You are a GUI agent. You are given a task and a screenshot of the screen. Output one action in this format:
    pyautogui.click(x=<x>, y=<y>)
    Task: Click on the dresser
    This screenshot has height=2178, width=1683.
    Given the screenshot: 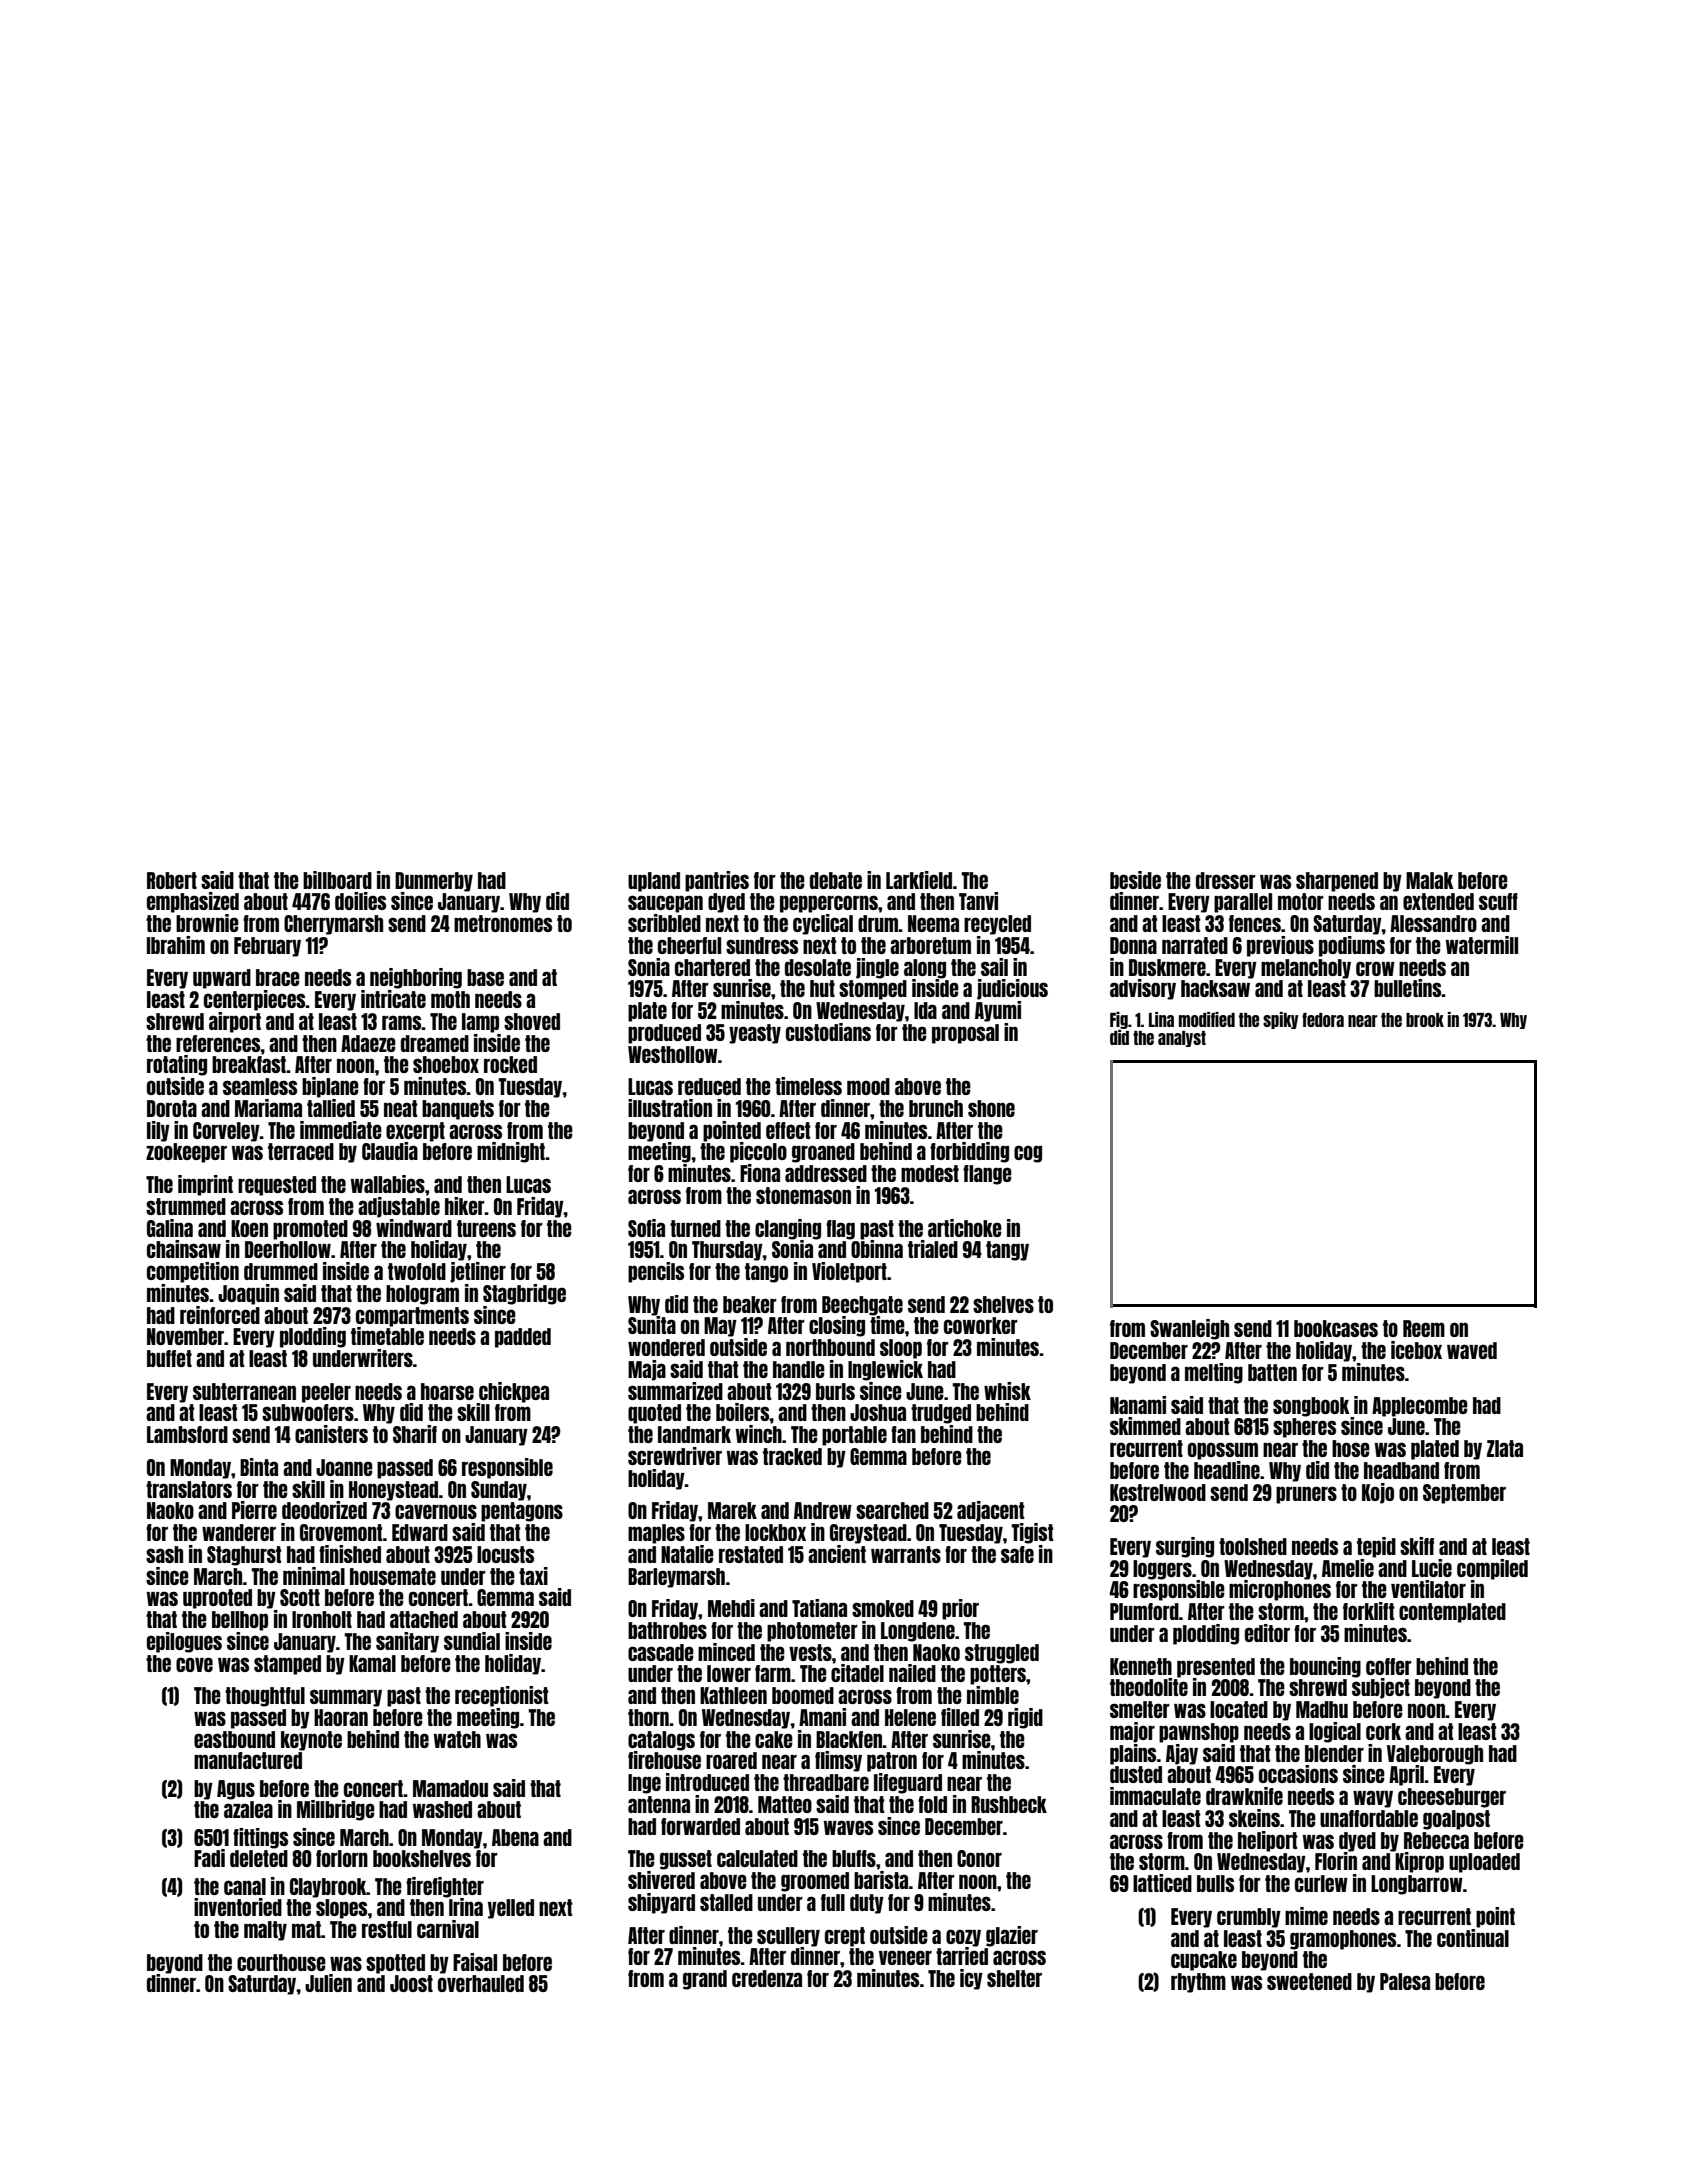 What is the action you would take?
    pyautogui.click(x=1226, y=880)
